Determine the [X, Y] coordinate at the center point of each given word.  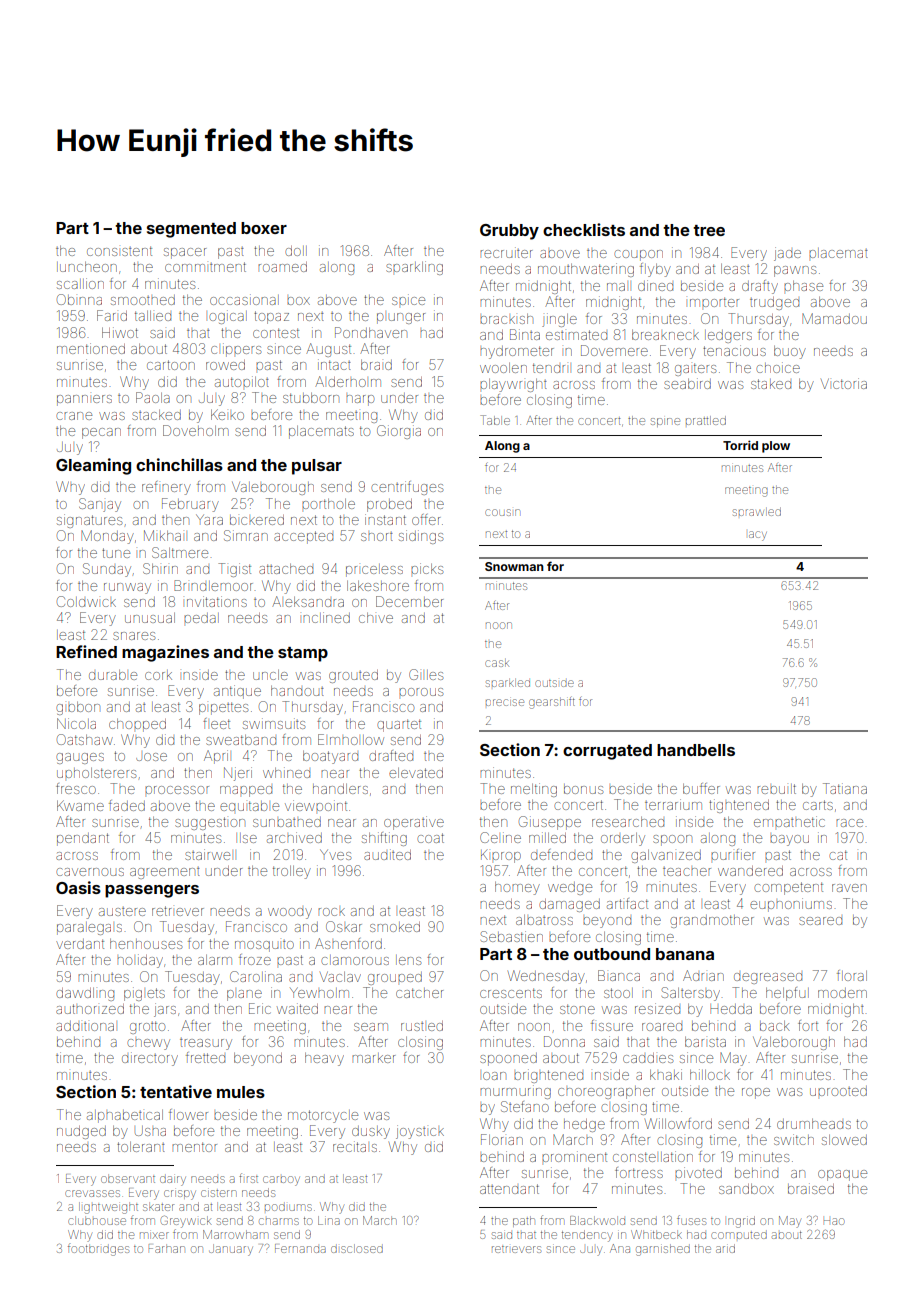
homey [517, 888]
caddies [648, 1058]
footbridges [98, 1249]
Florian [502, 1139]
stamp [303, 654]
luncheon [87, 267]
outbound [612, 954]
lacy [758, 536]
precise [505, 702]
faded [127, 805]
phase [803, 286]
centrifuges [407, 488]
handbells [696, 750]
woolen [503, 368]
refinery [166, 488]
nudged [81, 1132]
